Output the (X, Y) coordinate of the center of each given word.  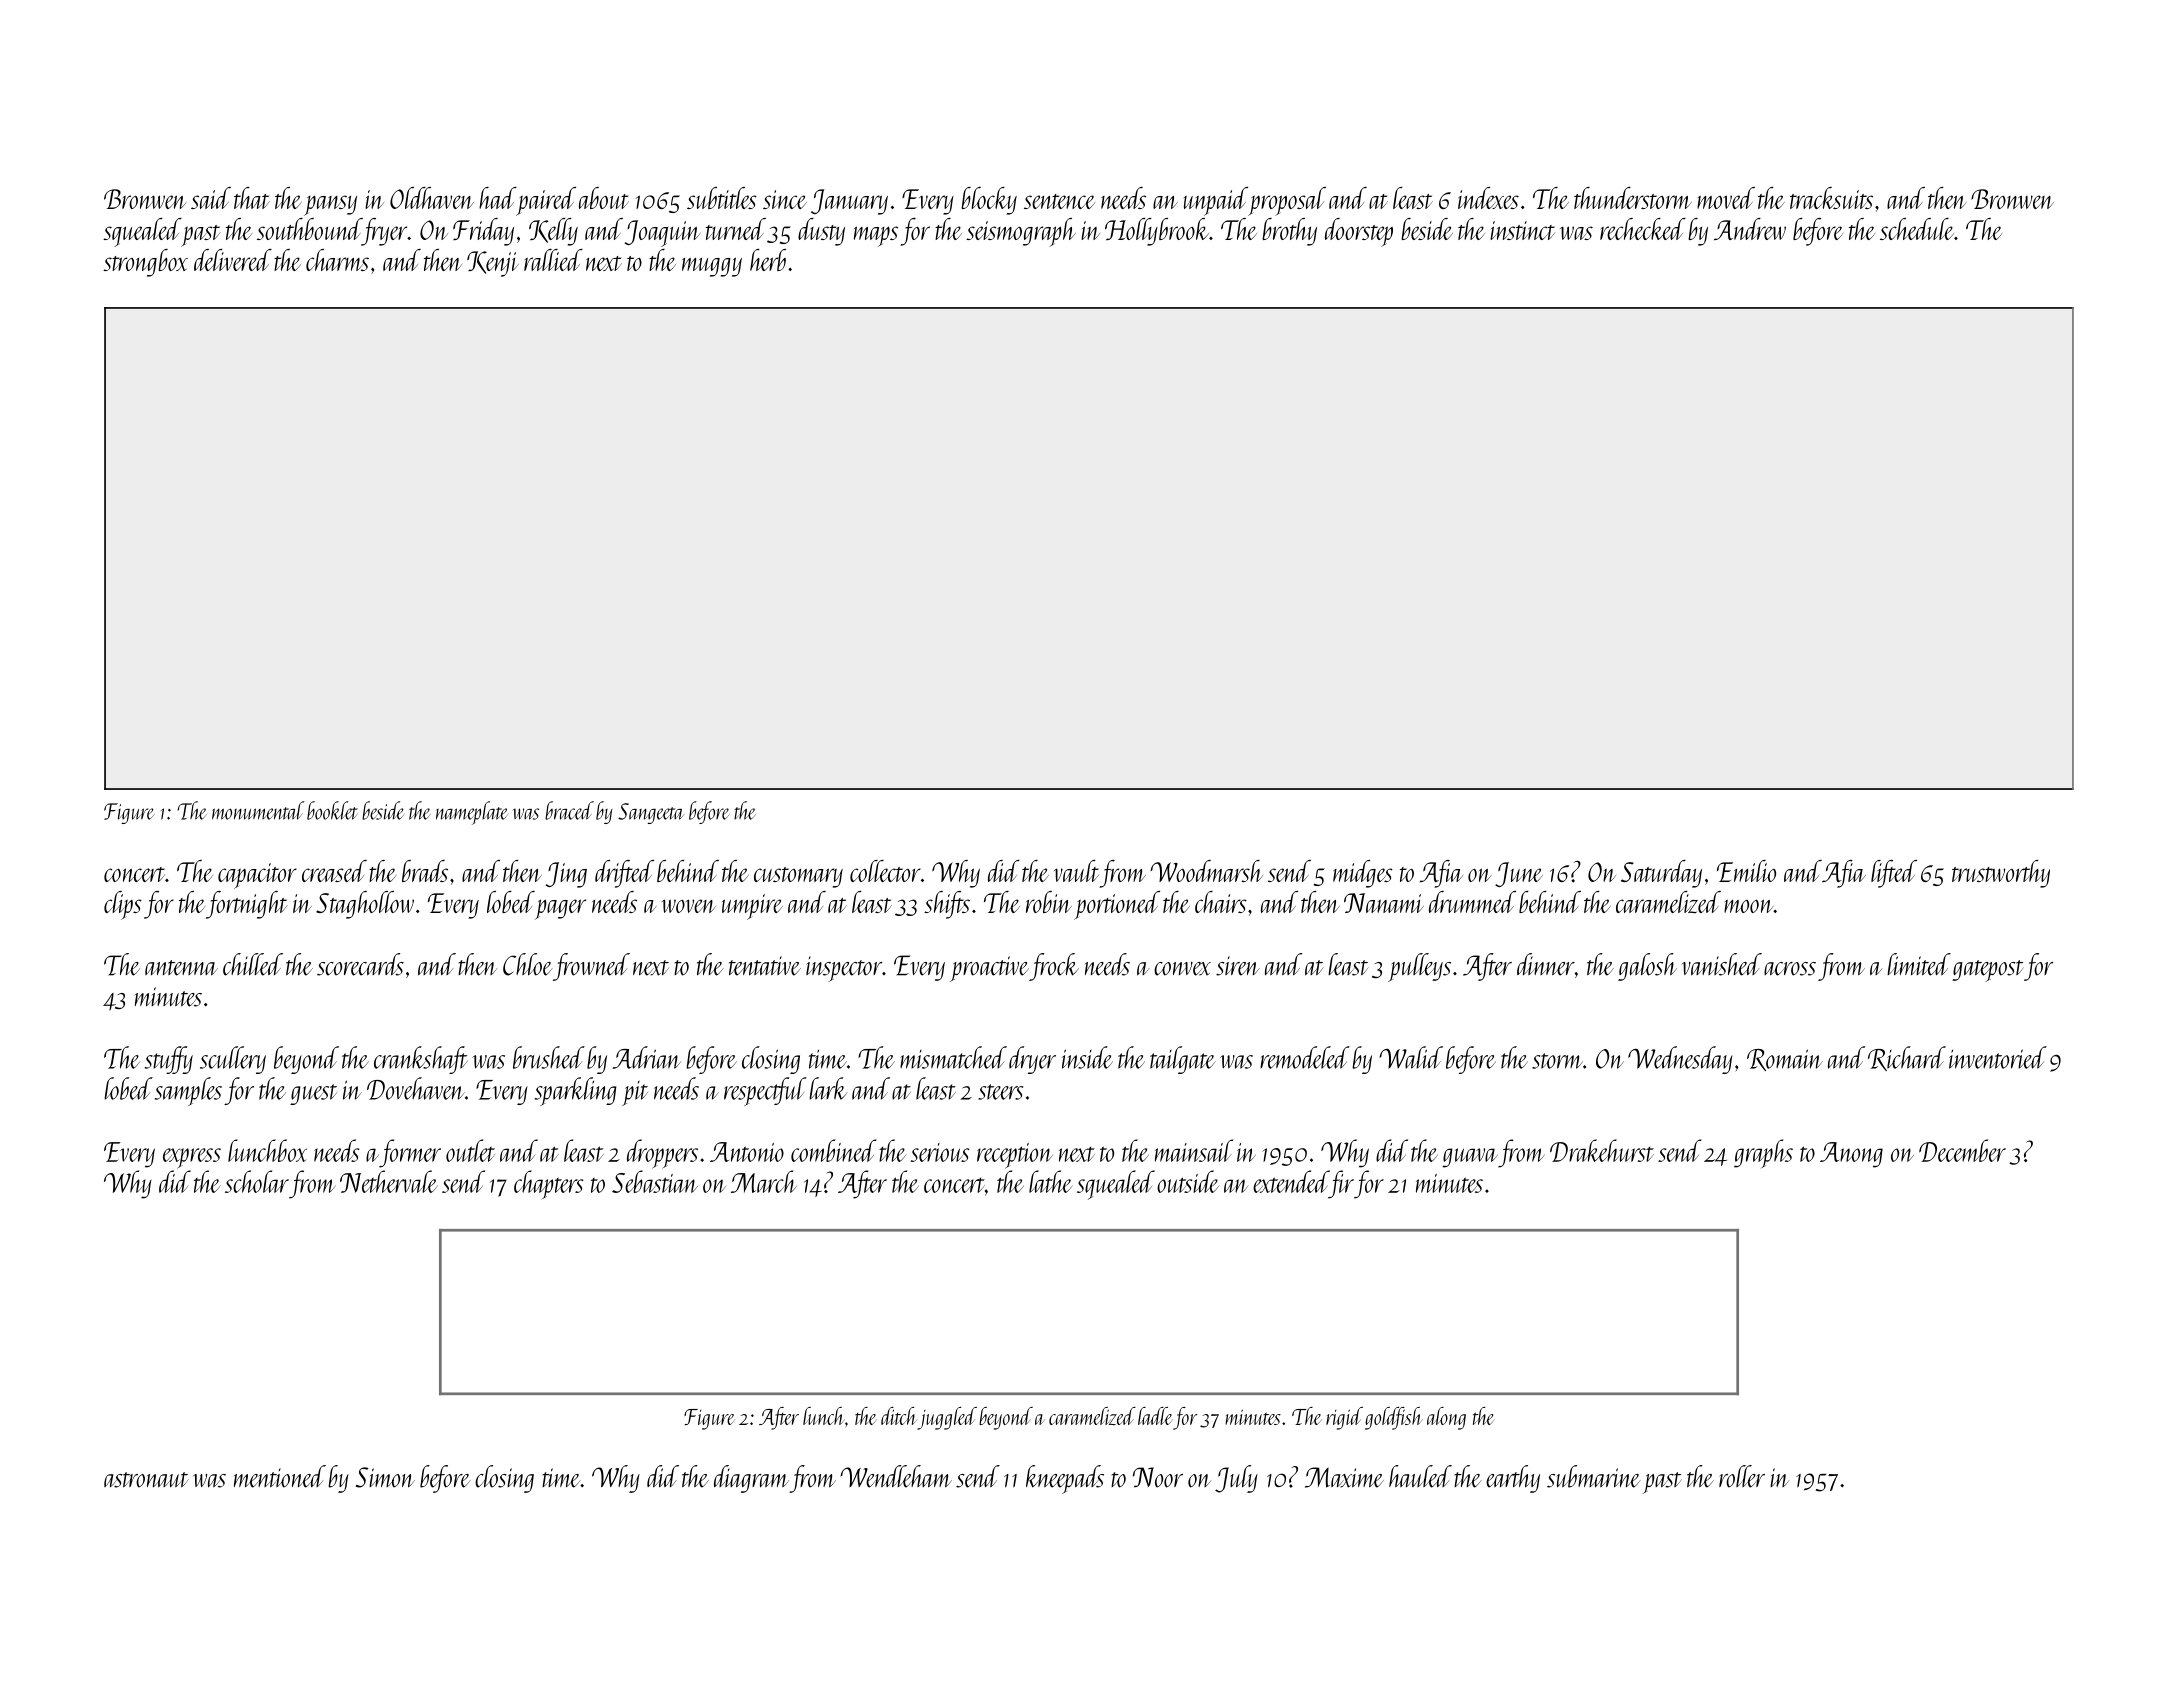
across (1790, 969)
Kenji (493, 264)
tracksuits (1831, 198)
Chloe (528, 964)
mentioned (280, 1476)
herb (768, 260)
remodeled (1305, 1057)
